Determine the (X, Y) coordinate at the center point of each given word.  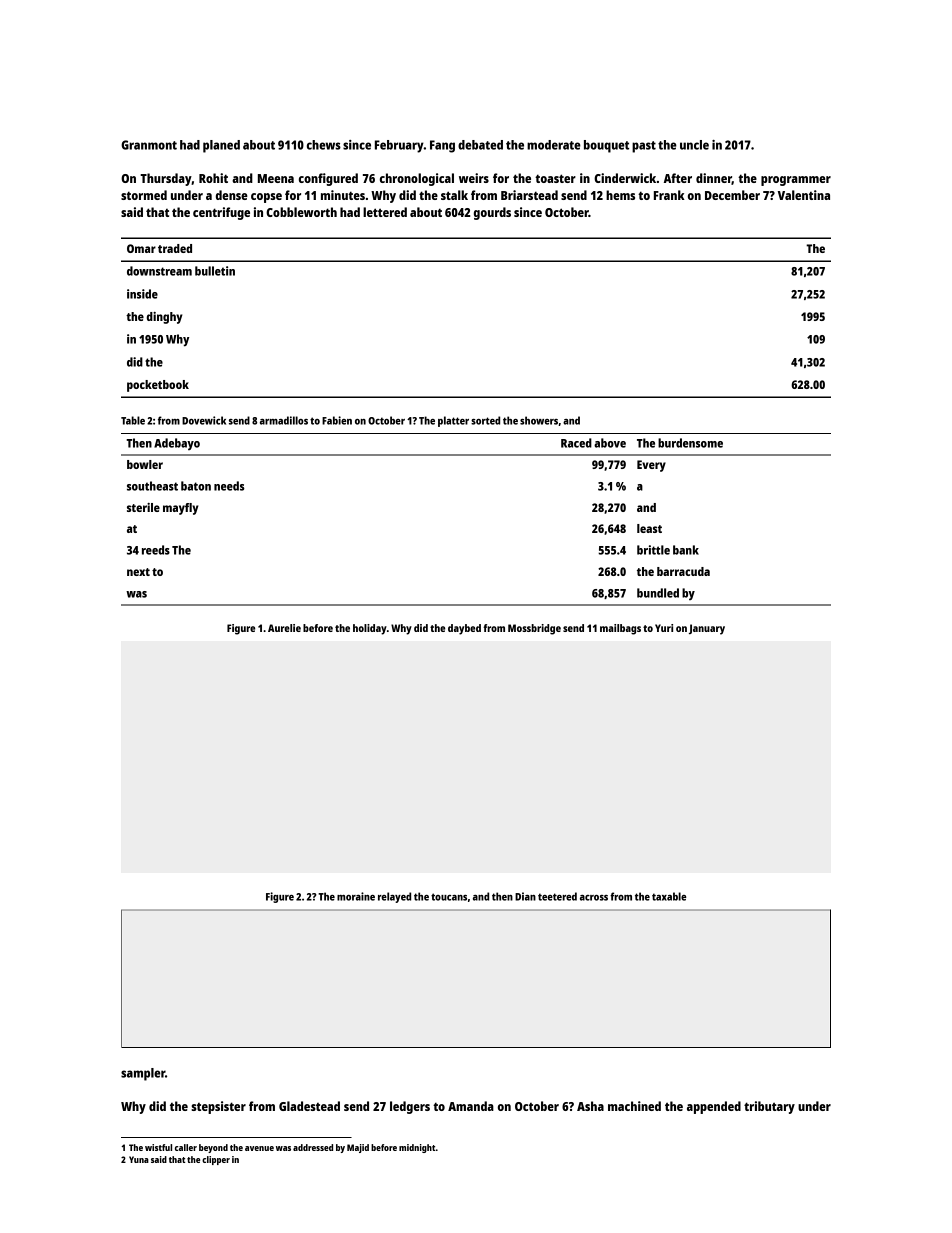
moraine (356, 896)
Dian (525, 896)
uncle (694, 145)
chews (324, 145)
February (399, 146)
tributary (769, 1107)
